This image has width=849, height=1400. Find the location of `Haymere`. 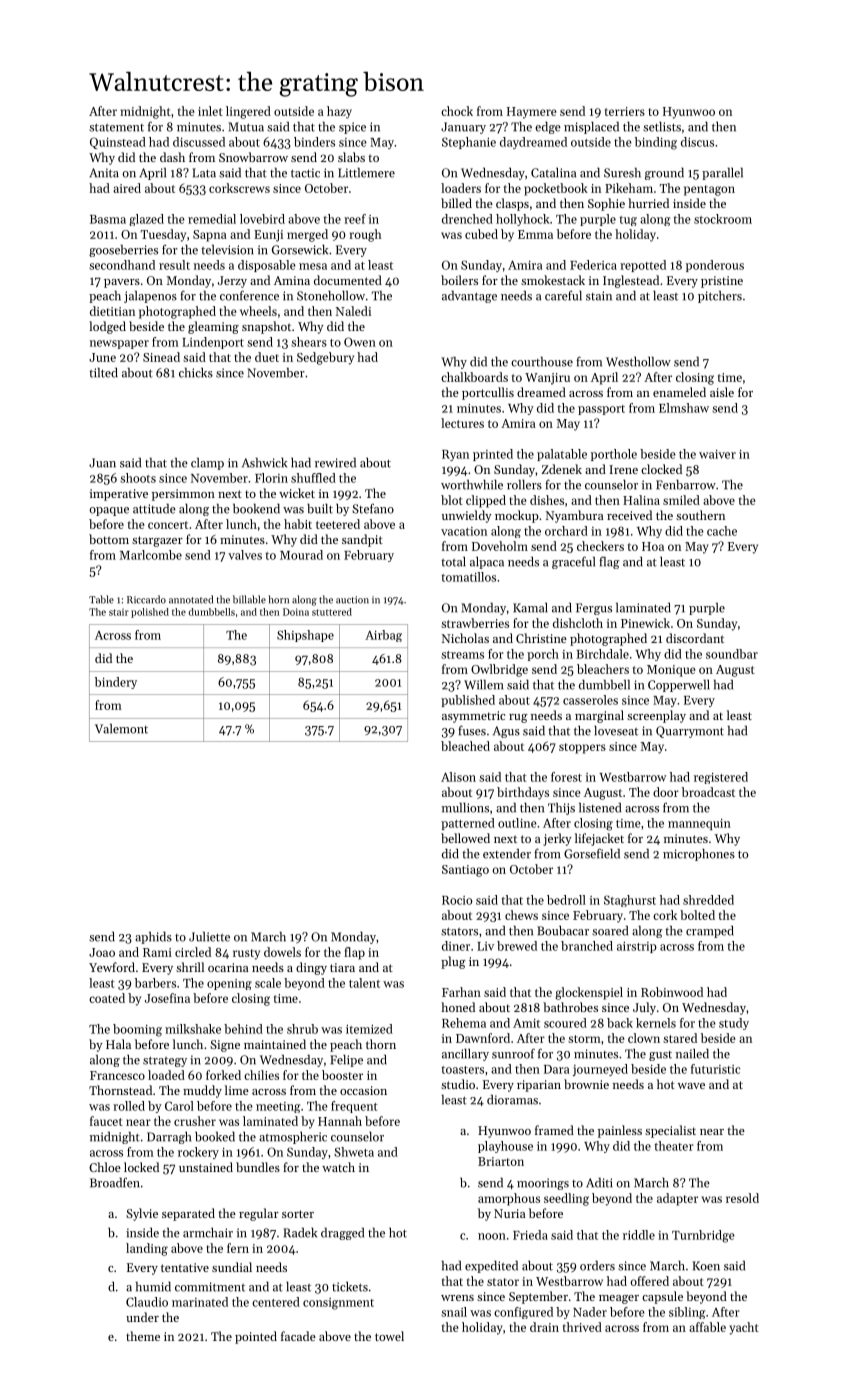

Haymere is located at coordinates (531, 113).
